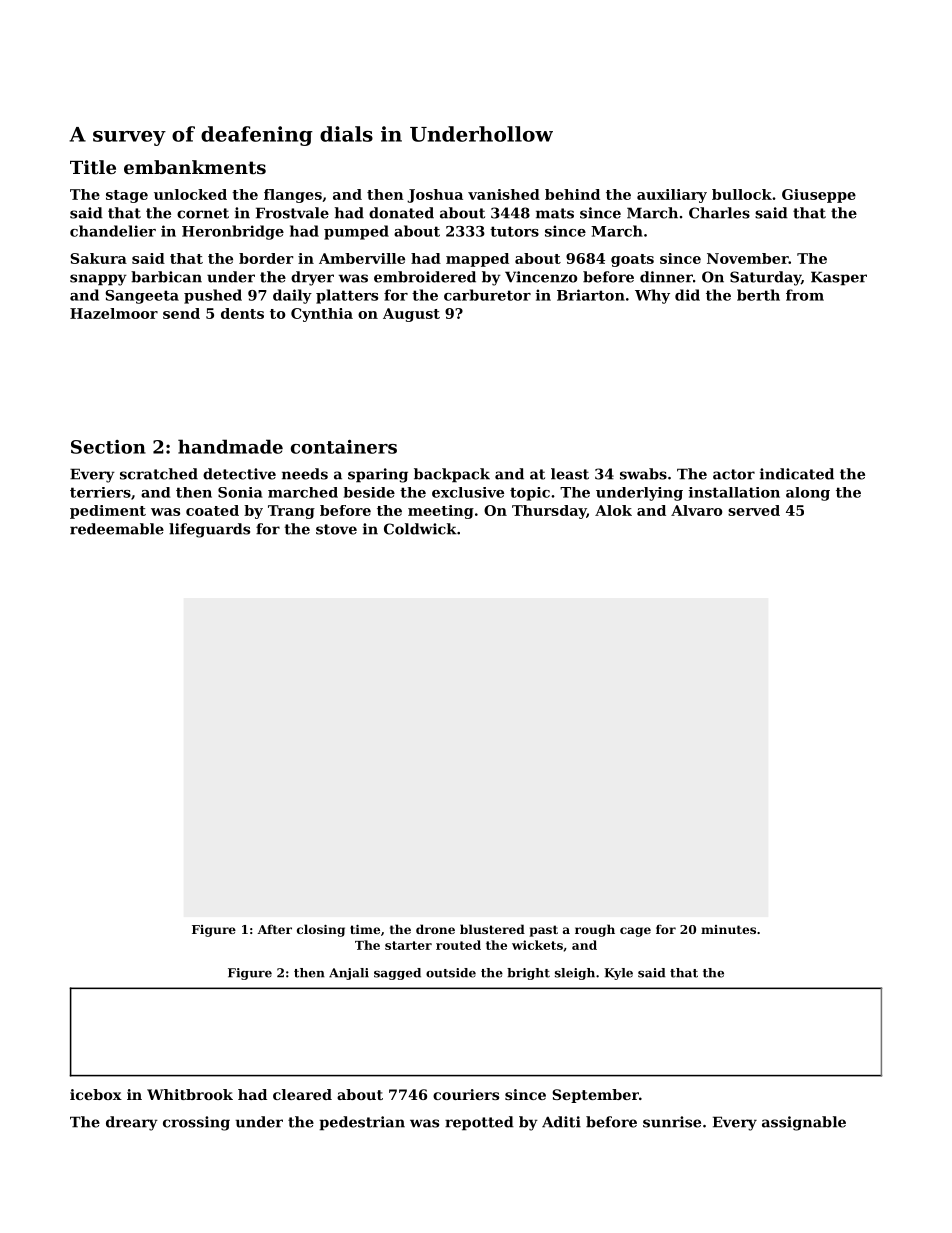  I want to click on November, so click(748, 258).
